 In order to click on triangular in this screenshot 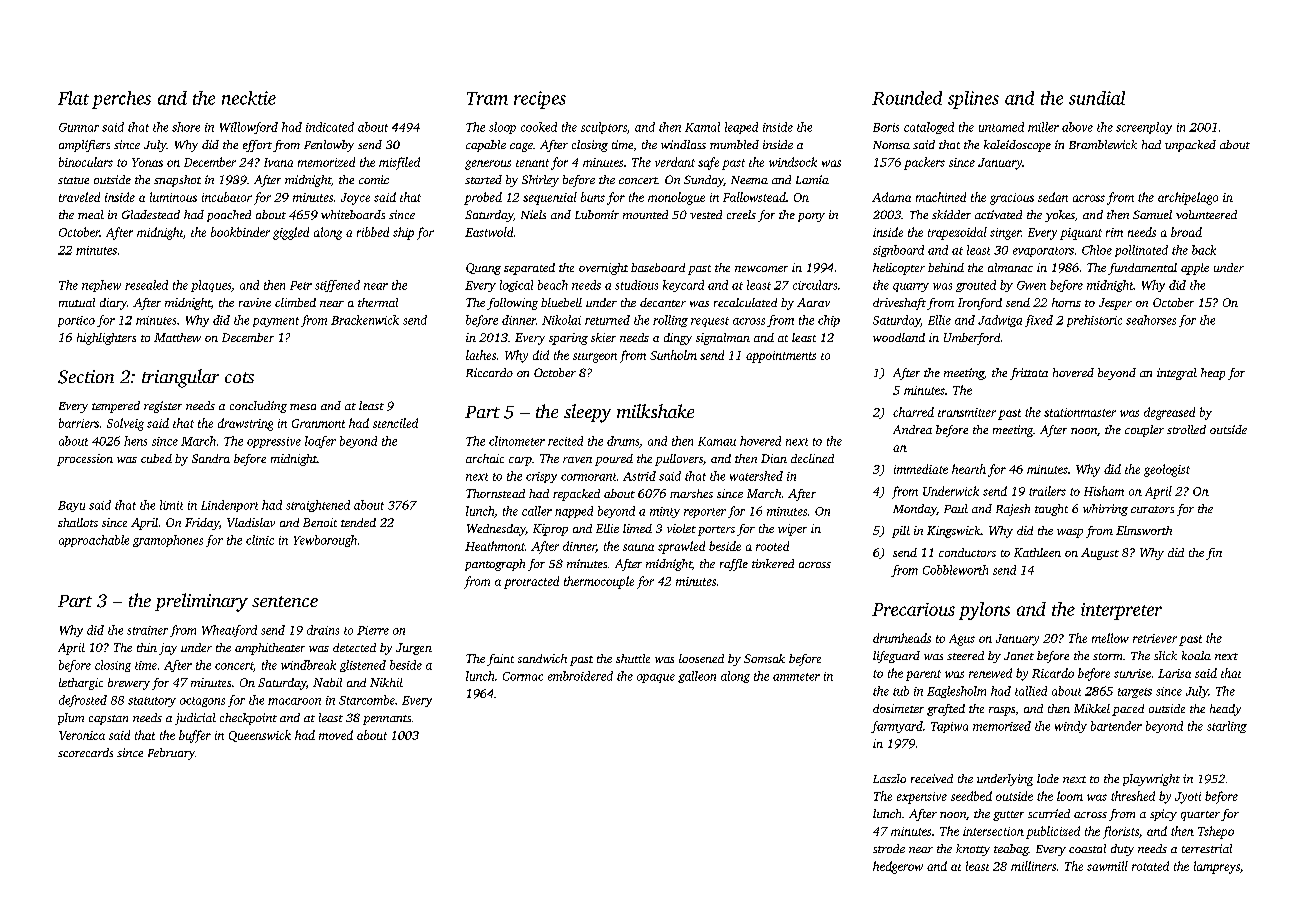, I will do `click(180, 378)`.
